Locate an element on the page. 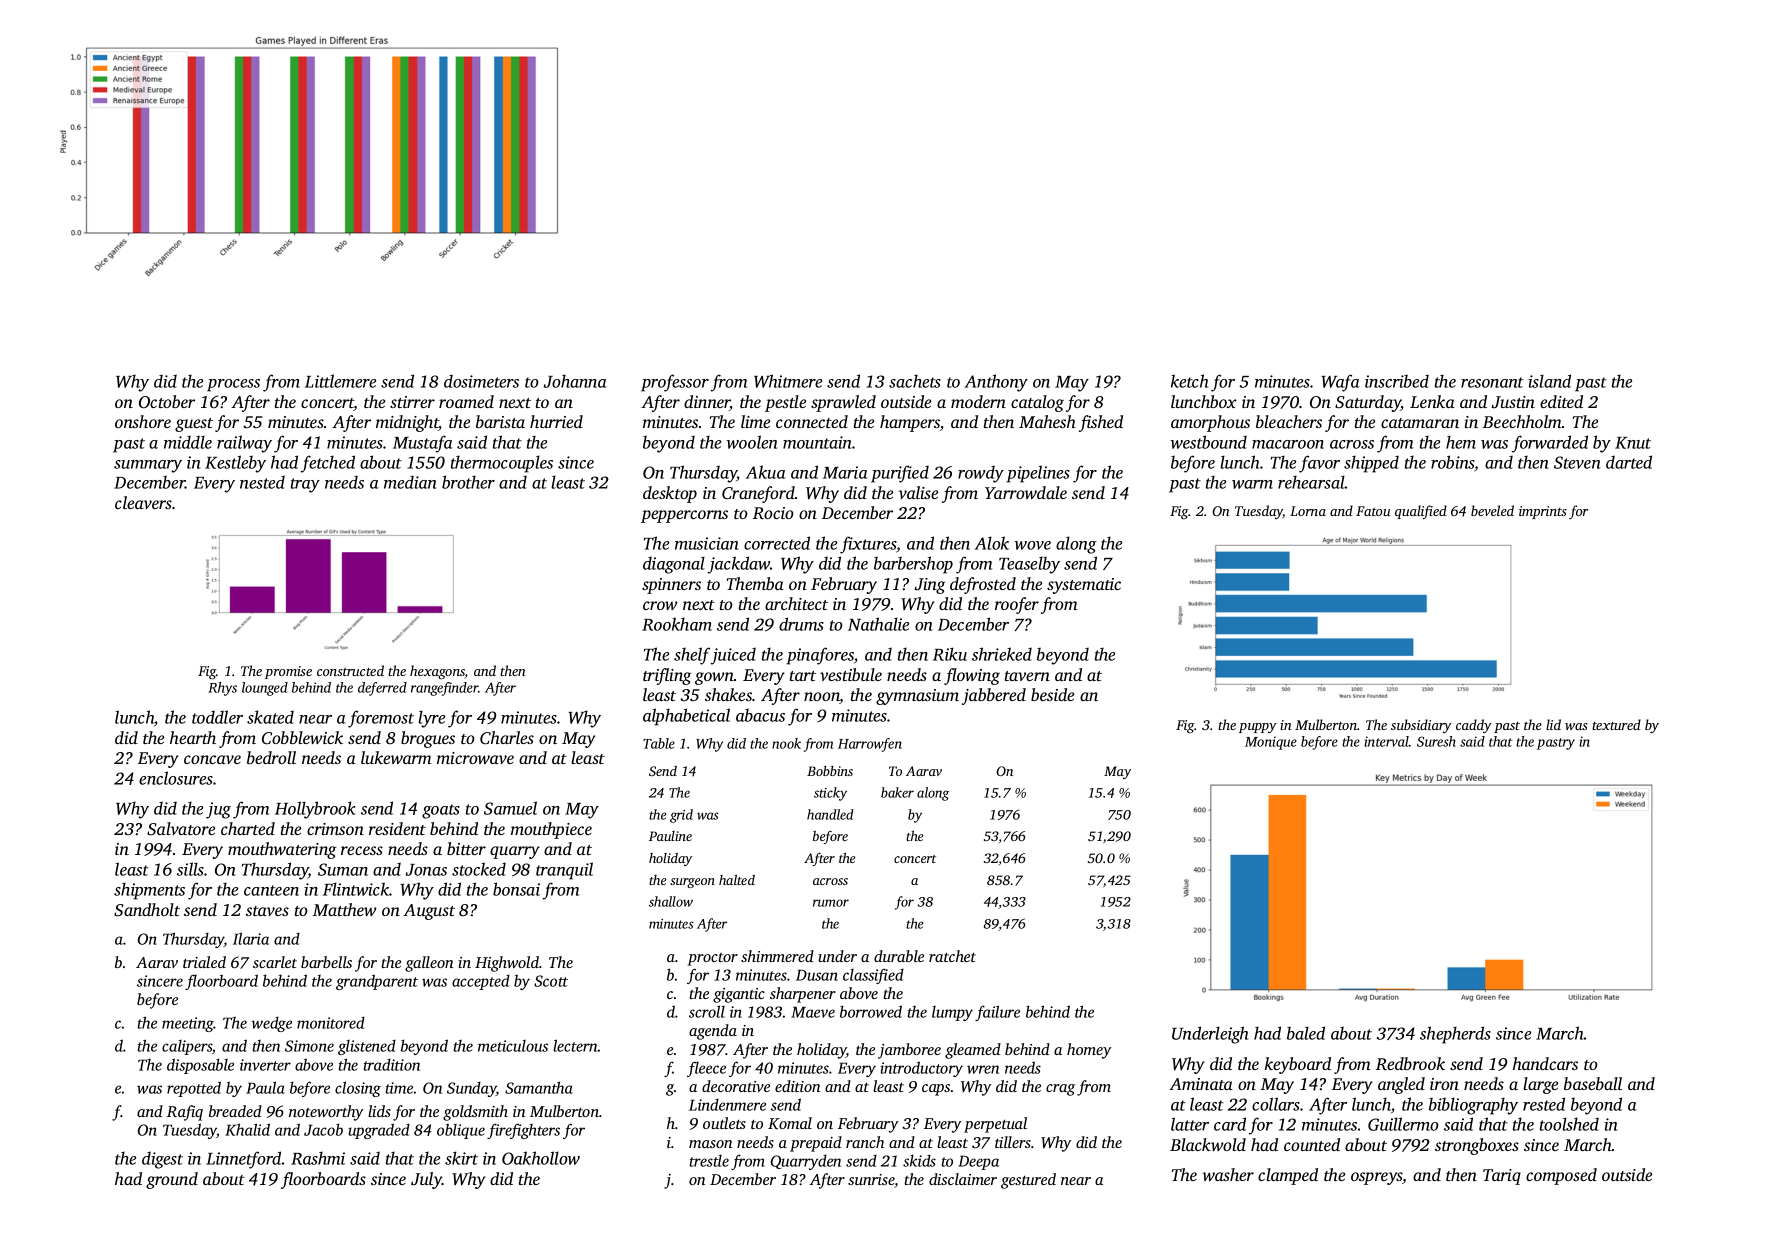  imprints is located at coordinates (1543, 512).
